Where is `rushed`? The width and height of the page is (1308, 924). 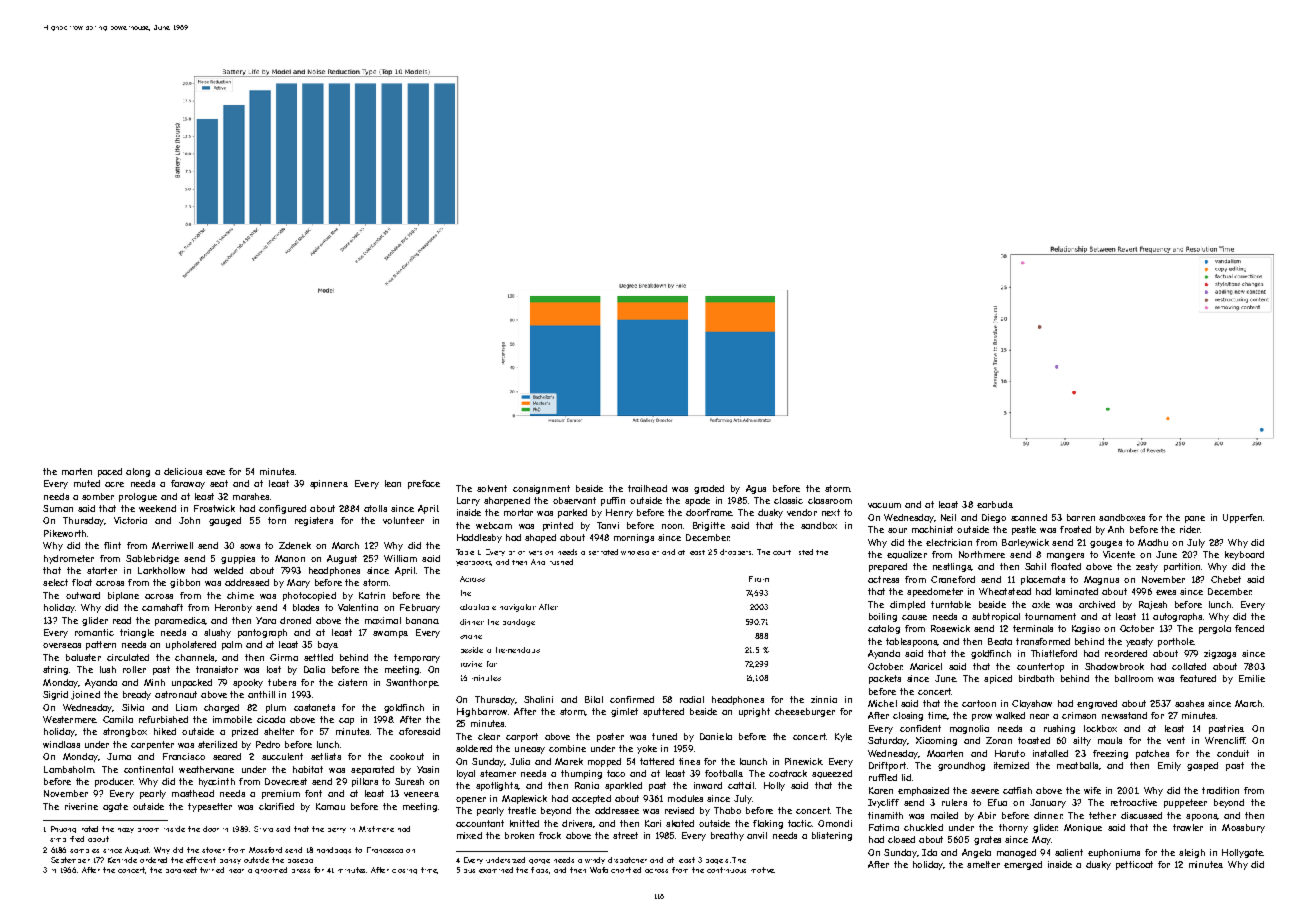
rushed is located at coordinates (561, 562).
